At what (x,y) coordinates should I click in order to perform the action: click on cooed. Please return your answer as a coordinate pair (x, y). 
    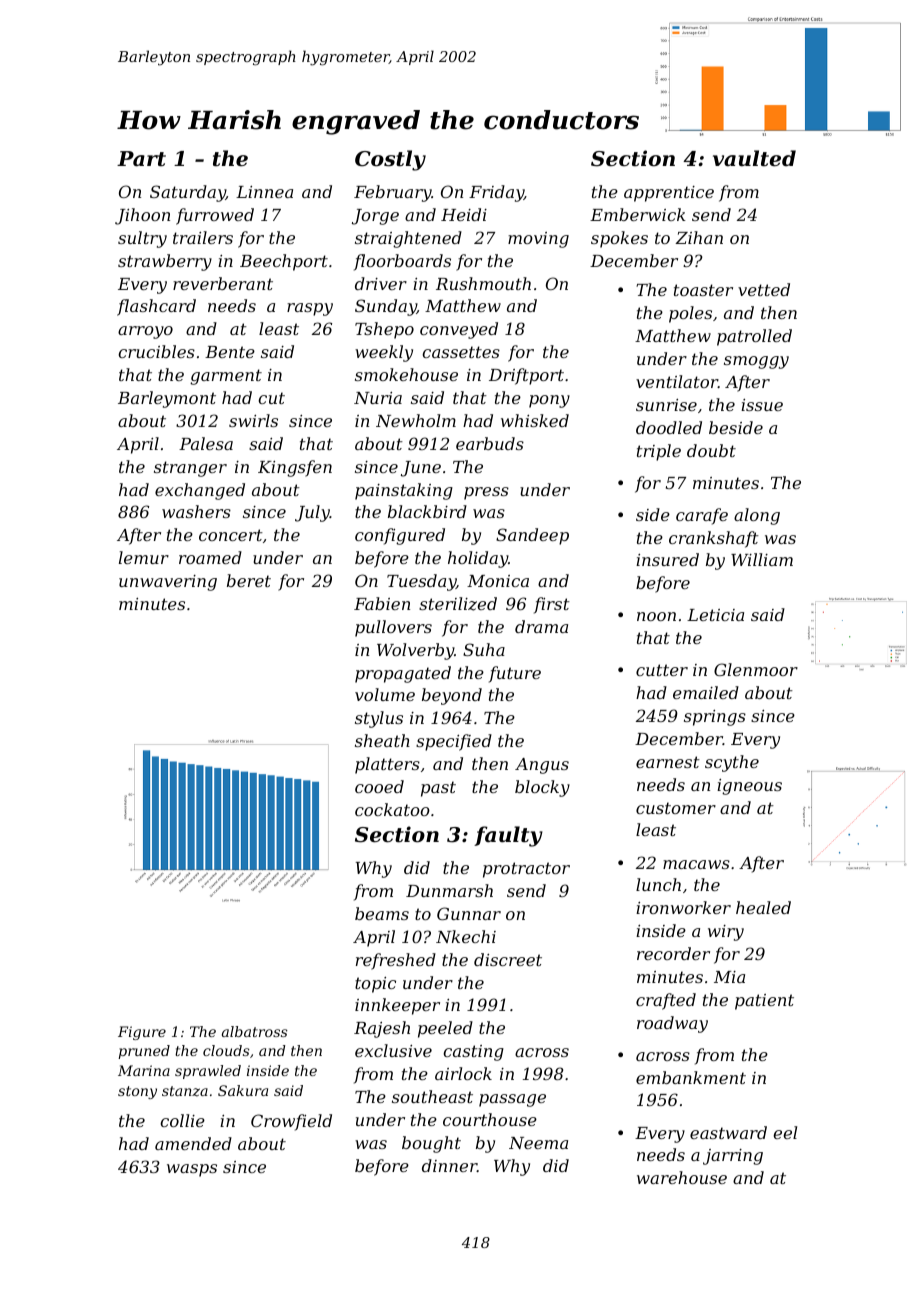
    Looking at the image, I should click on (379, 786).
